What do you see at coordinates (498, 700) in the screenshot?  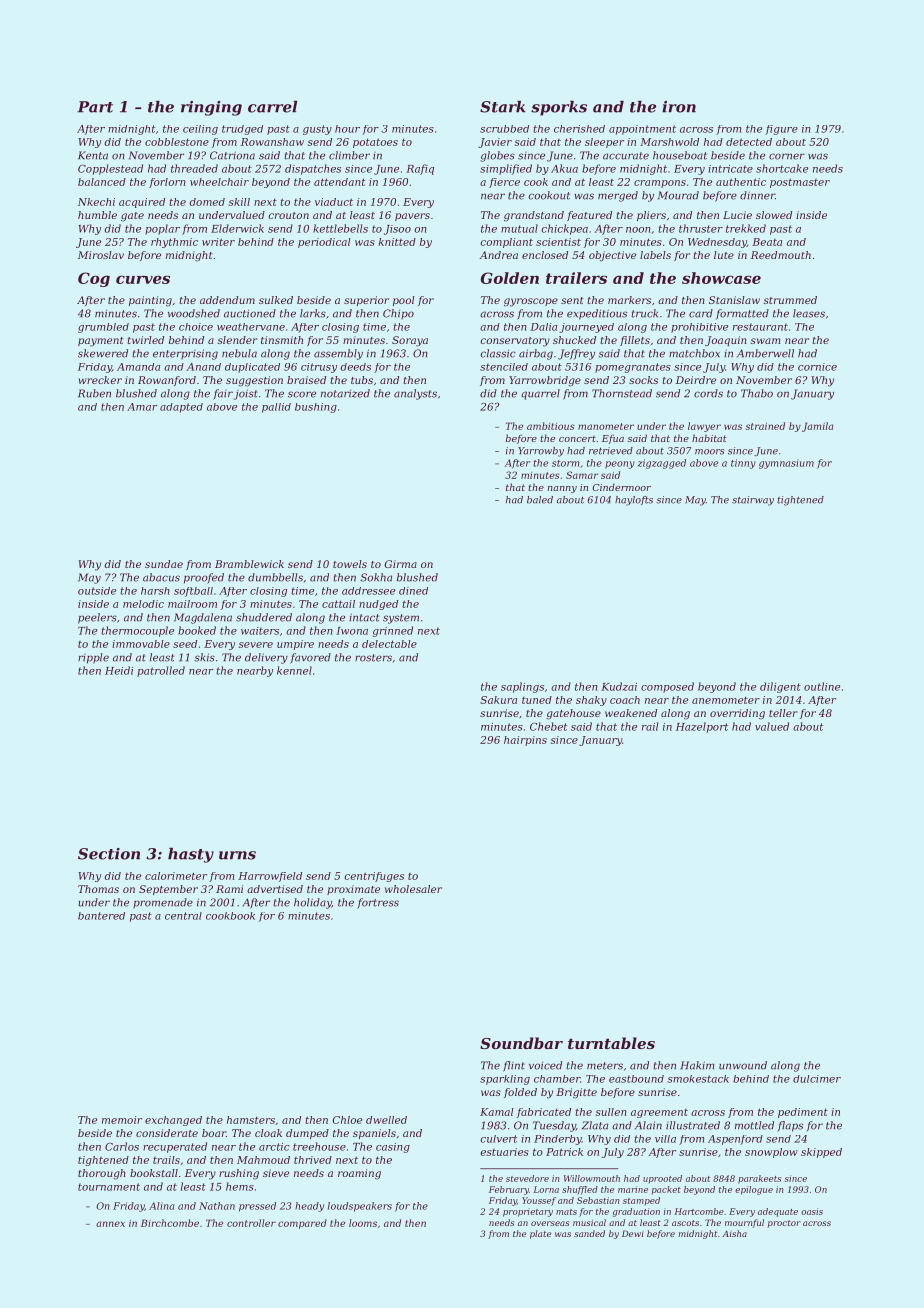 I see `Sakura` at bounding box center [498, 700].
